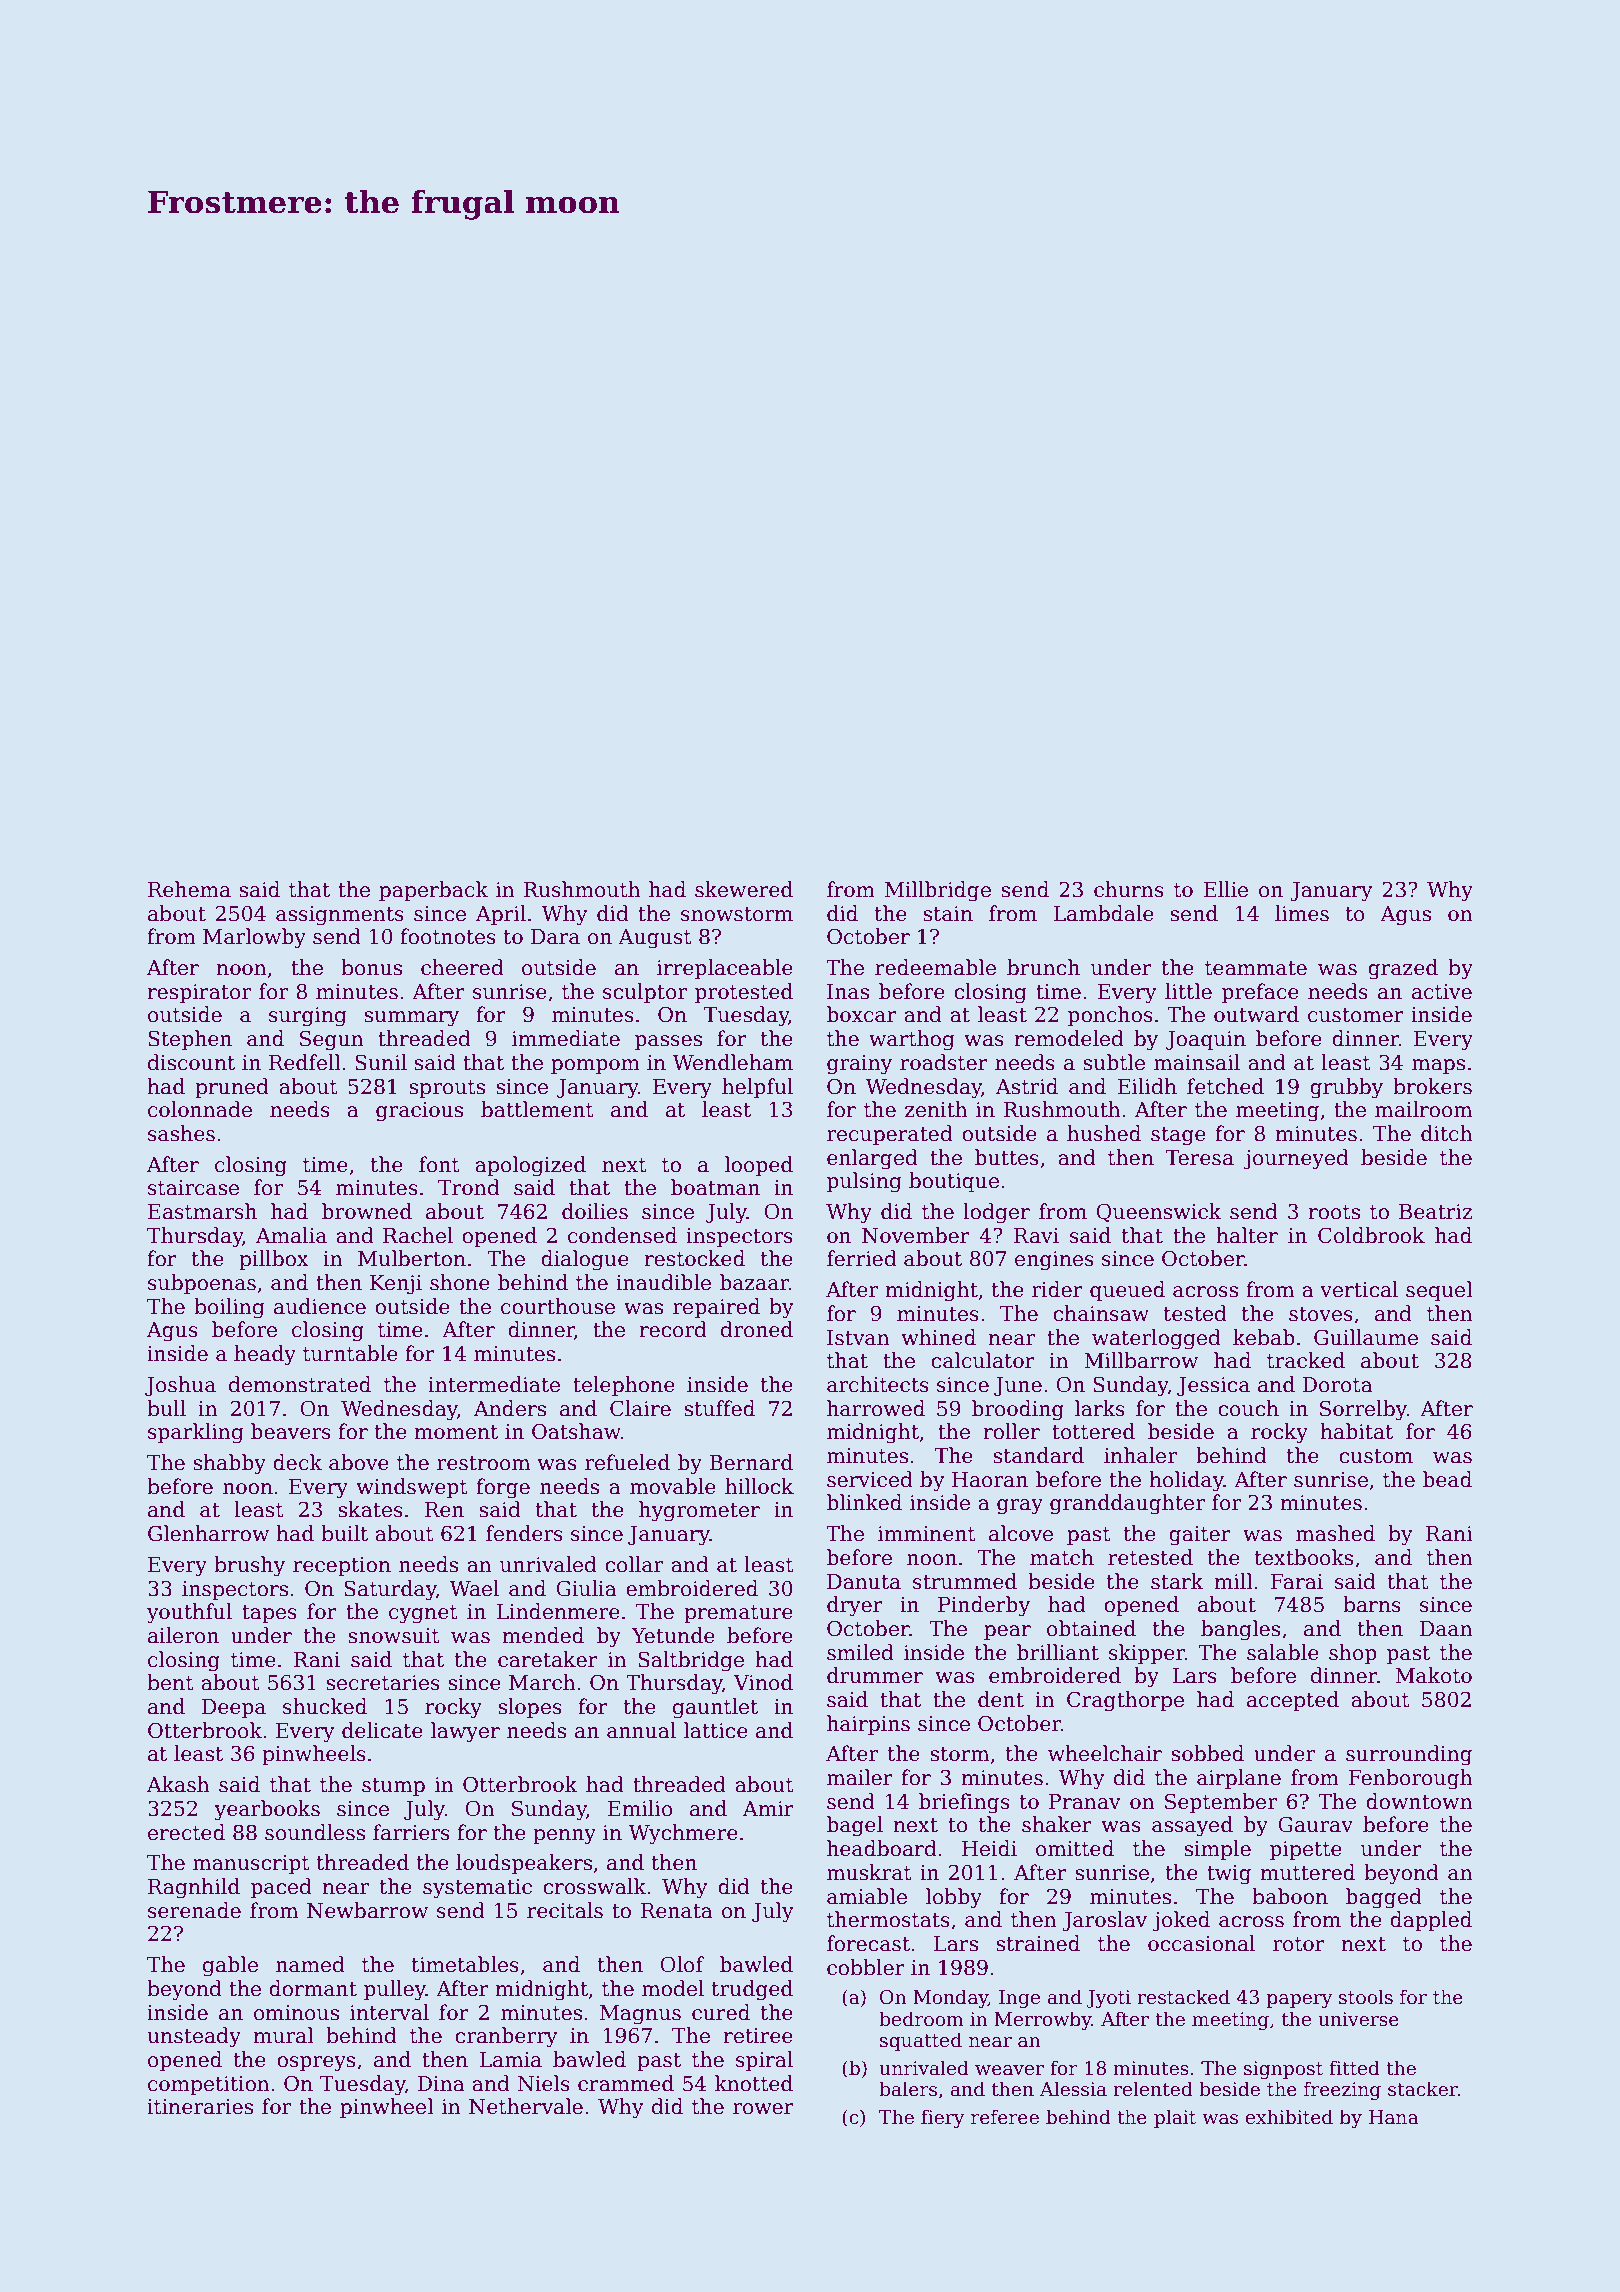 Image resolution: width=1620 pixels, height=2292 pixels. Describe the element at coordinates (1293, 1701) in the screenshot. I see `accepted` at that location.
